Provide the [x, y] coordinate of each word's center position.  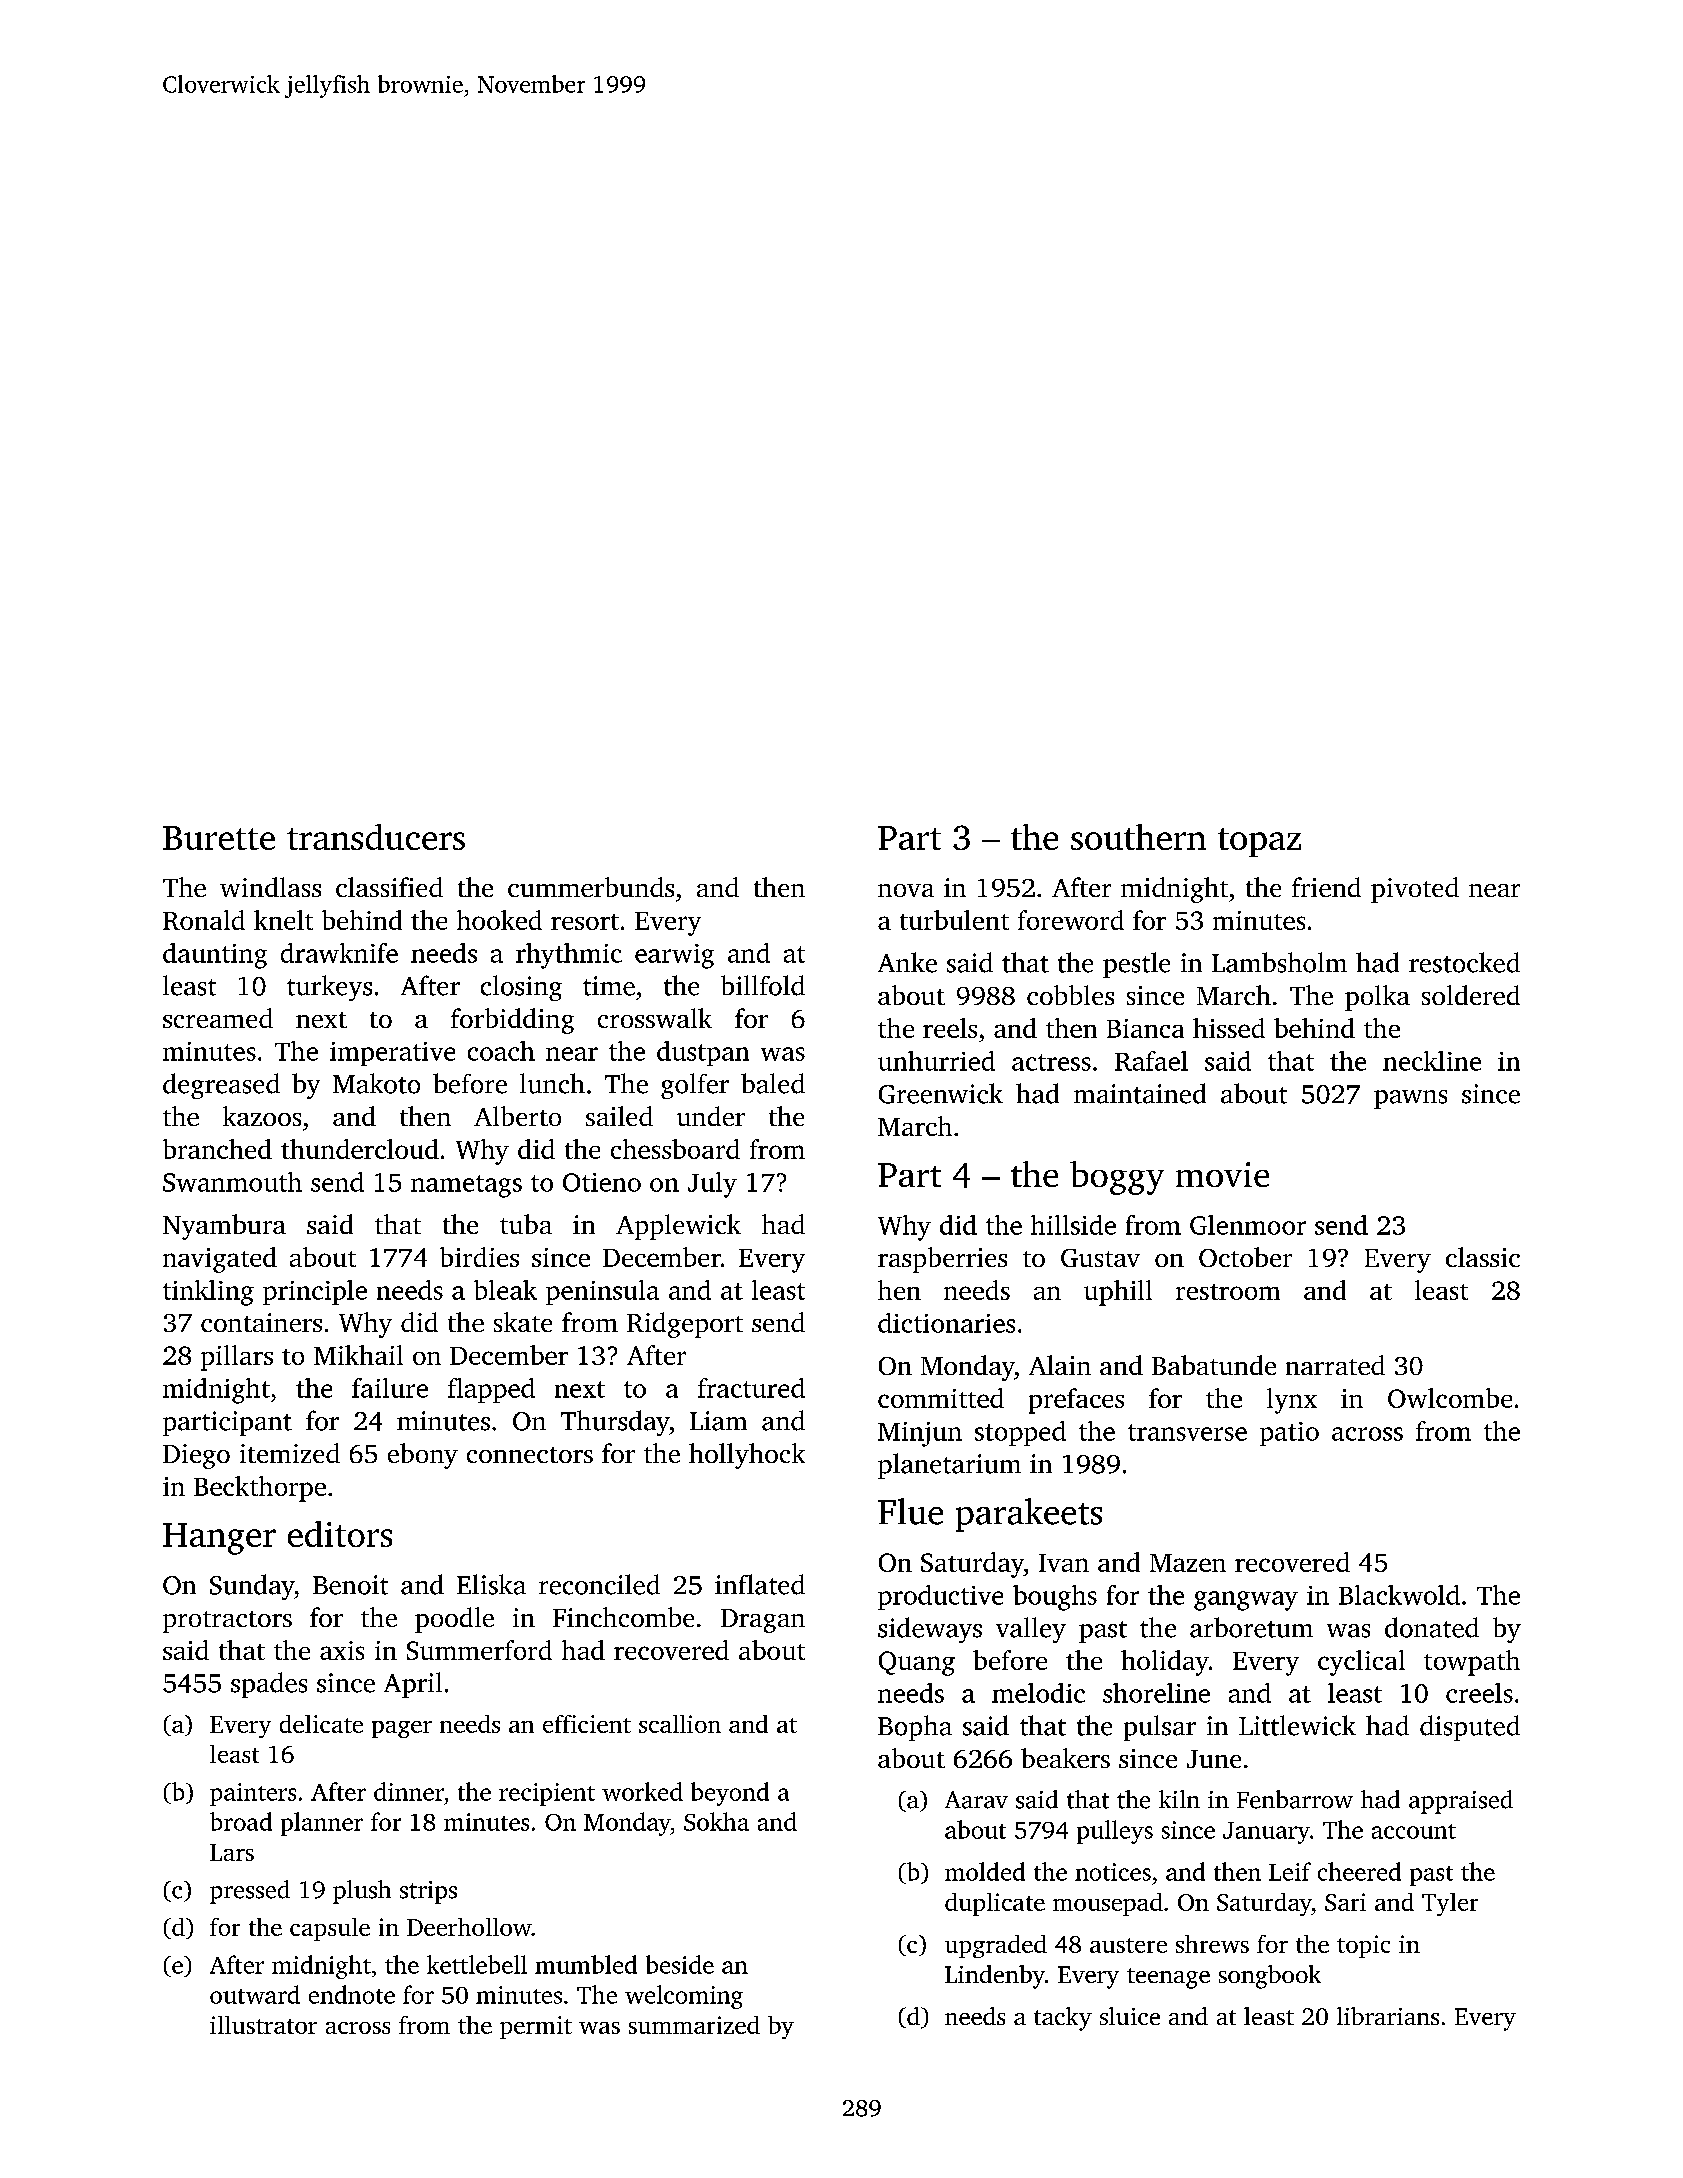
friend [1326, 887]
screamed [218, 1018]
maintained [1140, 1093]
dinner [409, 1791]
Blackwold [1399, 1595]
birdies [479, 1257]
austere [1128, 1945]
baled [773, 1083]
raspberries [942, 1260]
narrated [1335, 1365]
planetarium [949, 1466]
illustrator [263, 2025]
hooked [499, 920]
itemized [290, 1453]
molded [985, 1871]
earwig [674, 956]
